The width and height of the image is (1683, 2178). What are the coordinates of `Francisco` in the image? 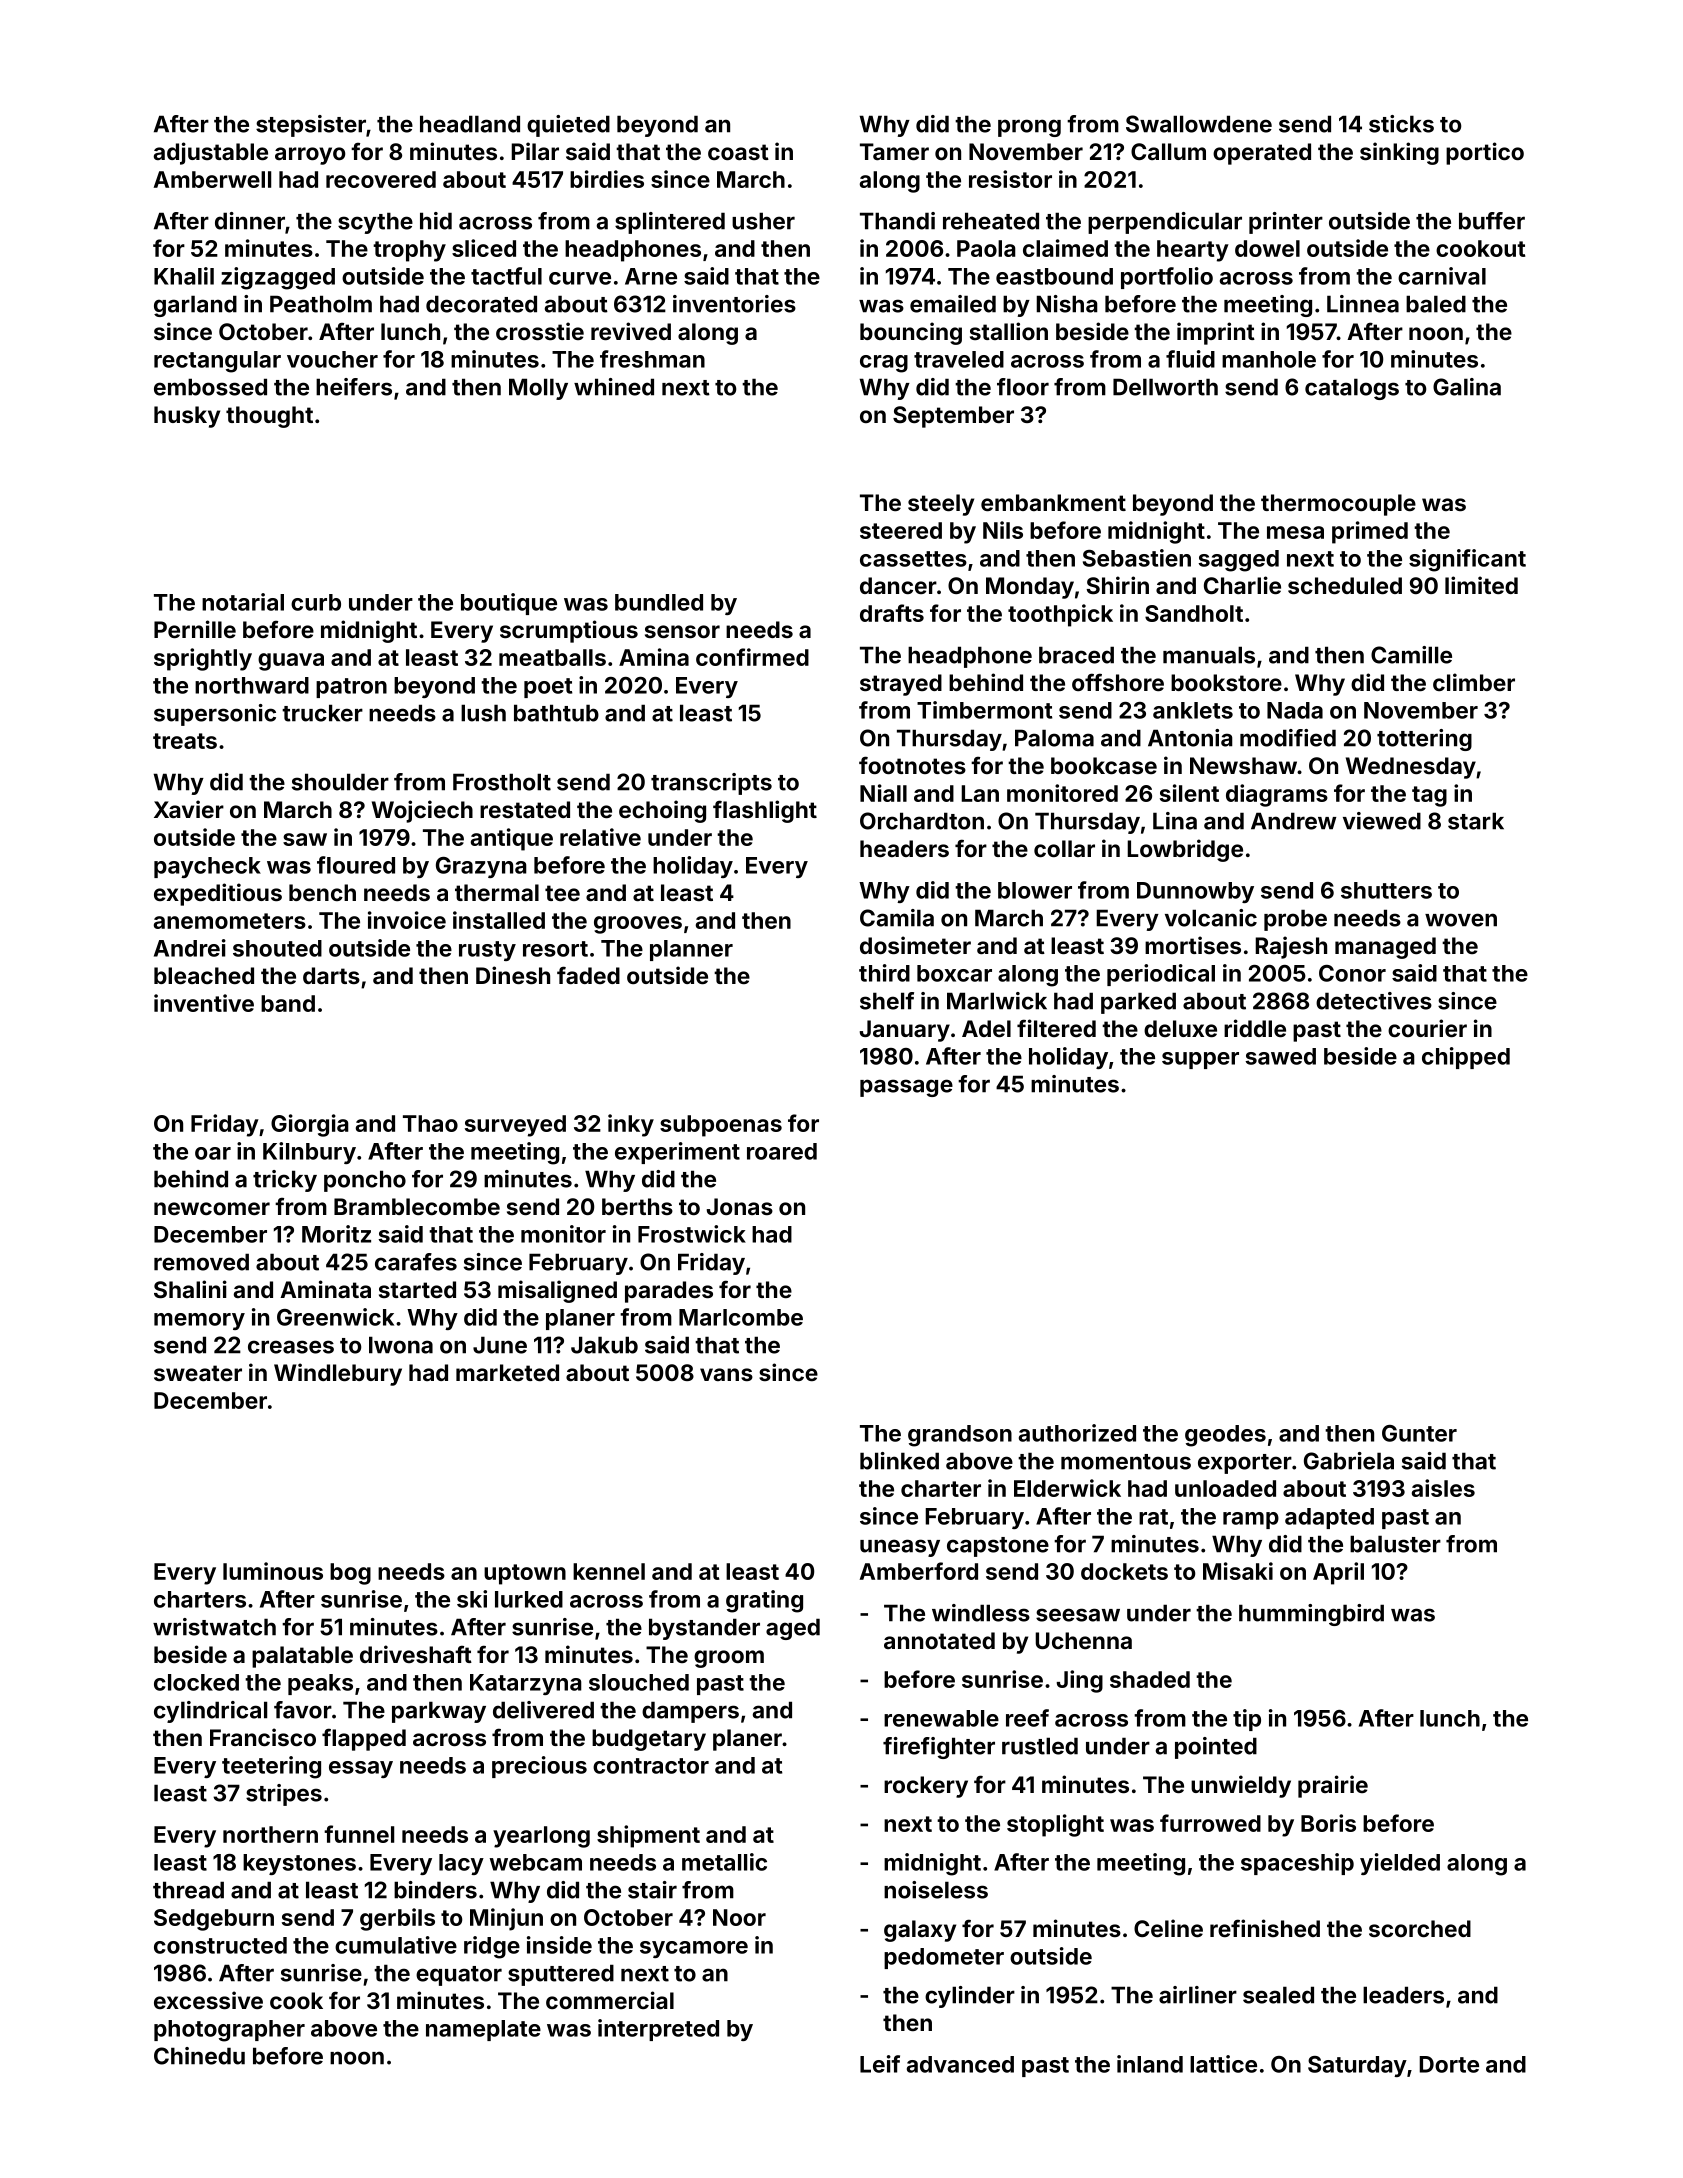 It's located at (263, 1737).
